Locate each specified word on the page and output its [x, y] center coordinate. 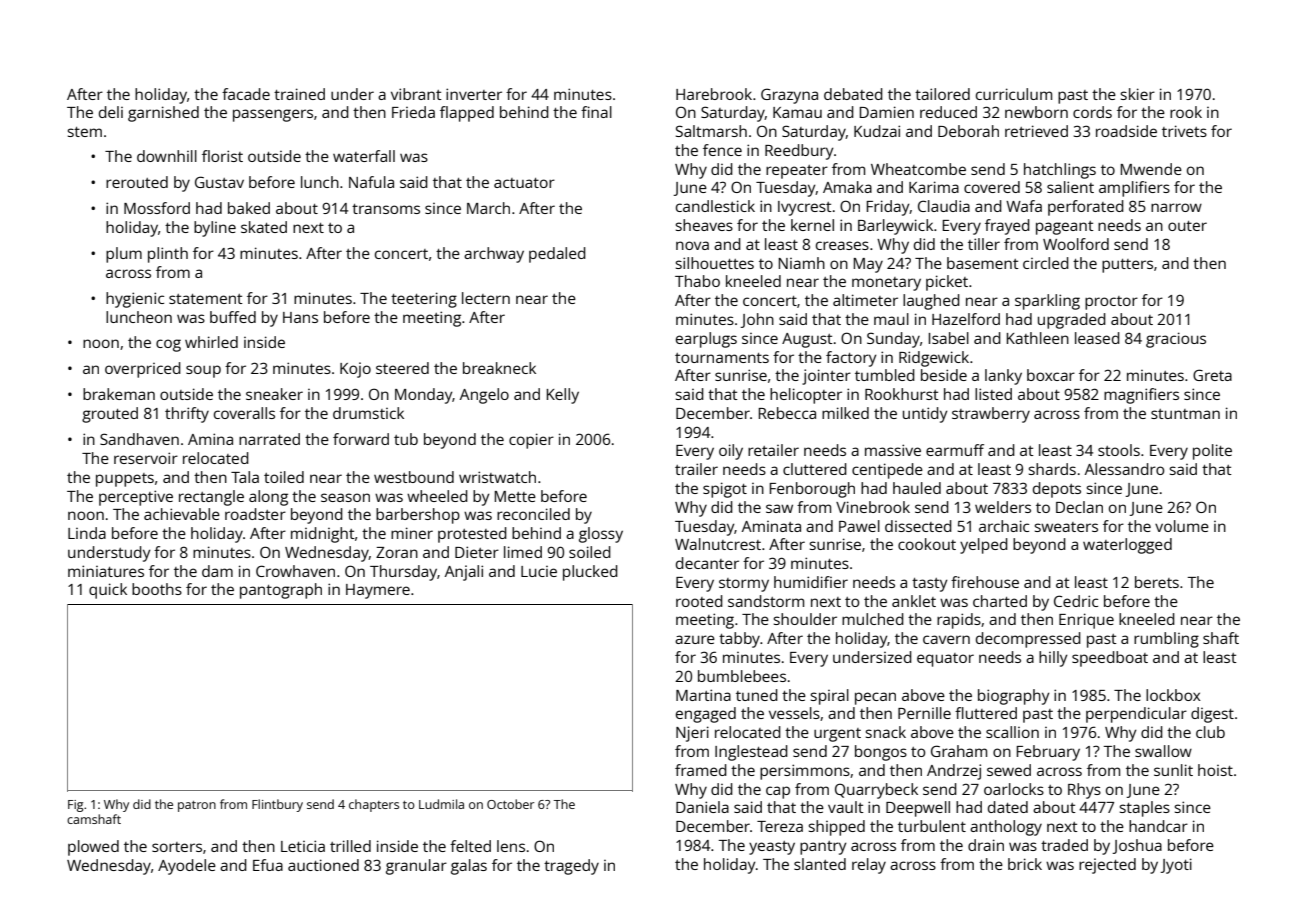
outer [1187, 226]
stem [84, 132]
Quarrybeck [876, 791]
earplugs [706, 340]
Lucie [539, 571]
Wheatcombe [918, 169]
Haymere [378, 591]
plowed [93, 848]
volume [1182, 526]
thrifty [187, 415]
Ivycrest [805, 208]
